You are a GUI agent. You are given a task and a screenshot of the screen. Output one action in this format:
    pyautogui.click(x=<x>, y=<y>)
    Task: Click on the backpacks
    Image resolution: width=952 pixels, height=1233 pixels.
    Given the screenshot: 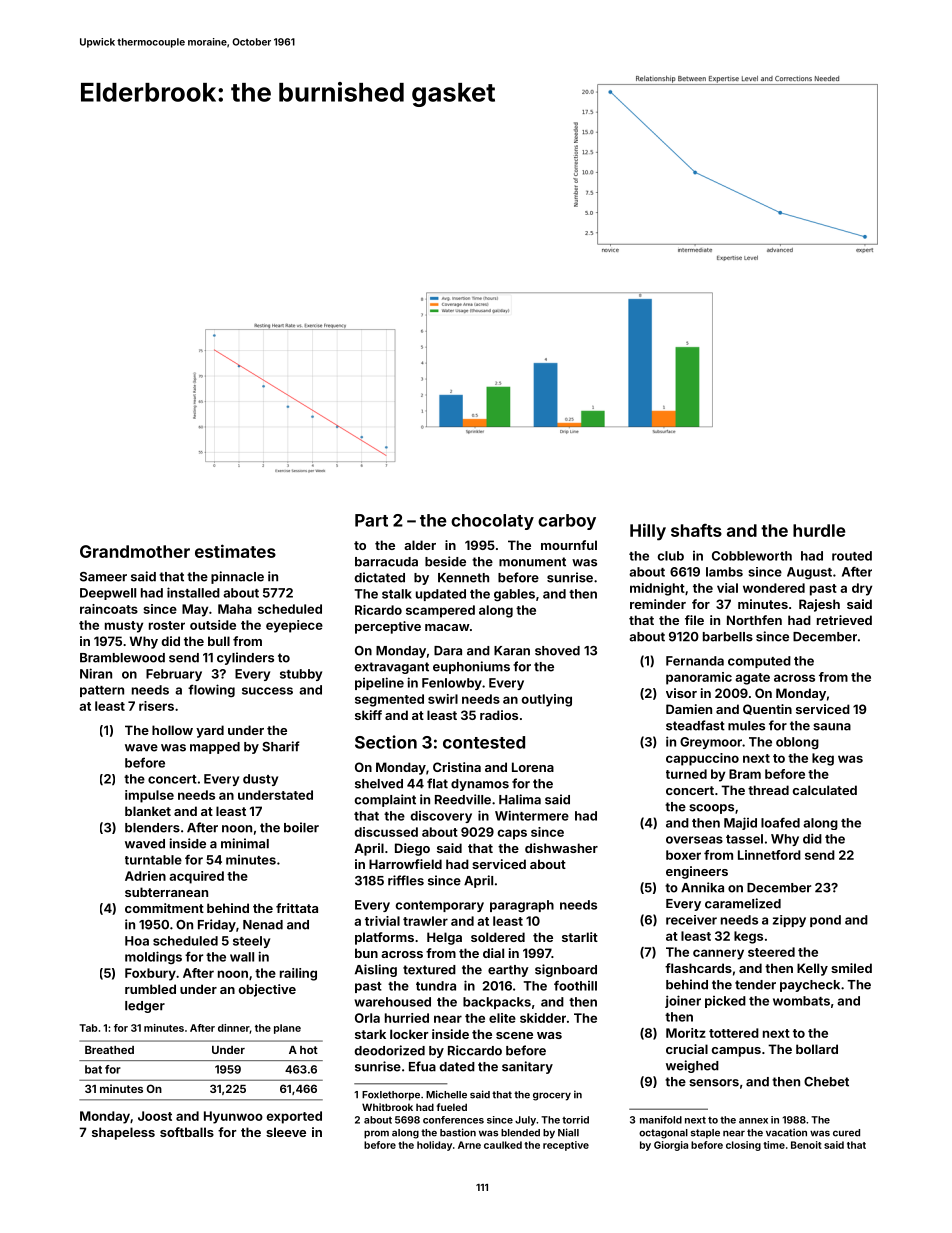 What is the action you would take?
    pyautogui.click(x=497, y=1003)
